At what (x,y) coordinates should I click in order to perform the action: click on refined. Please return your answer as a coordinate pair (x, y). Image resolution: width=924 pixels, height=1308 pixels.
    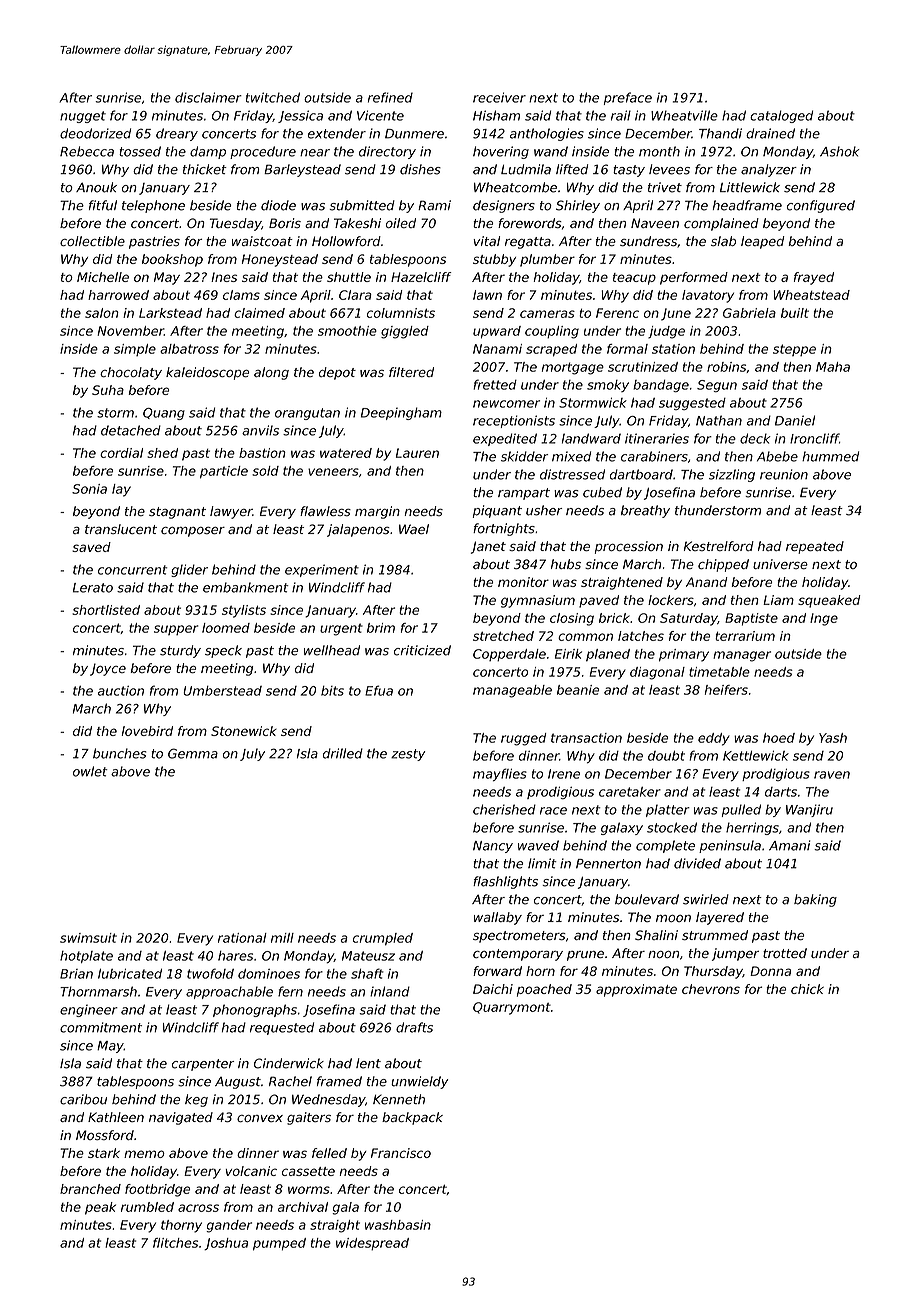
    Looking at the image, I should click on (390, 97).
